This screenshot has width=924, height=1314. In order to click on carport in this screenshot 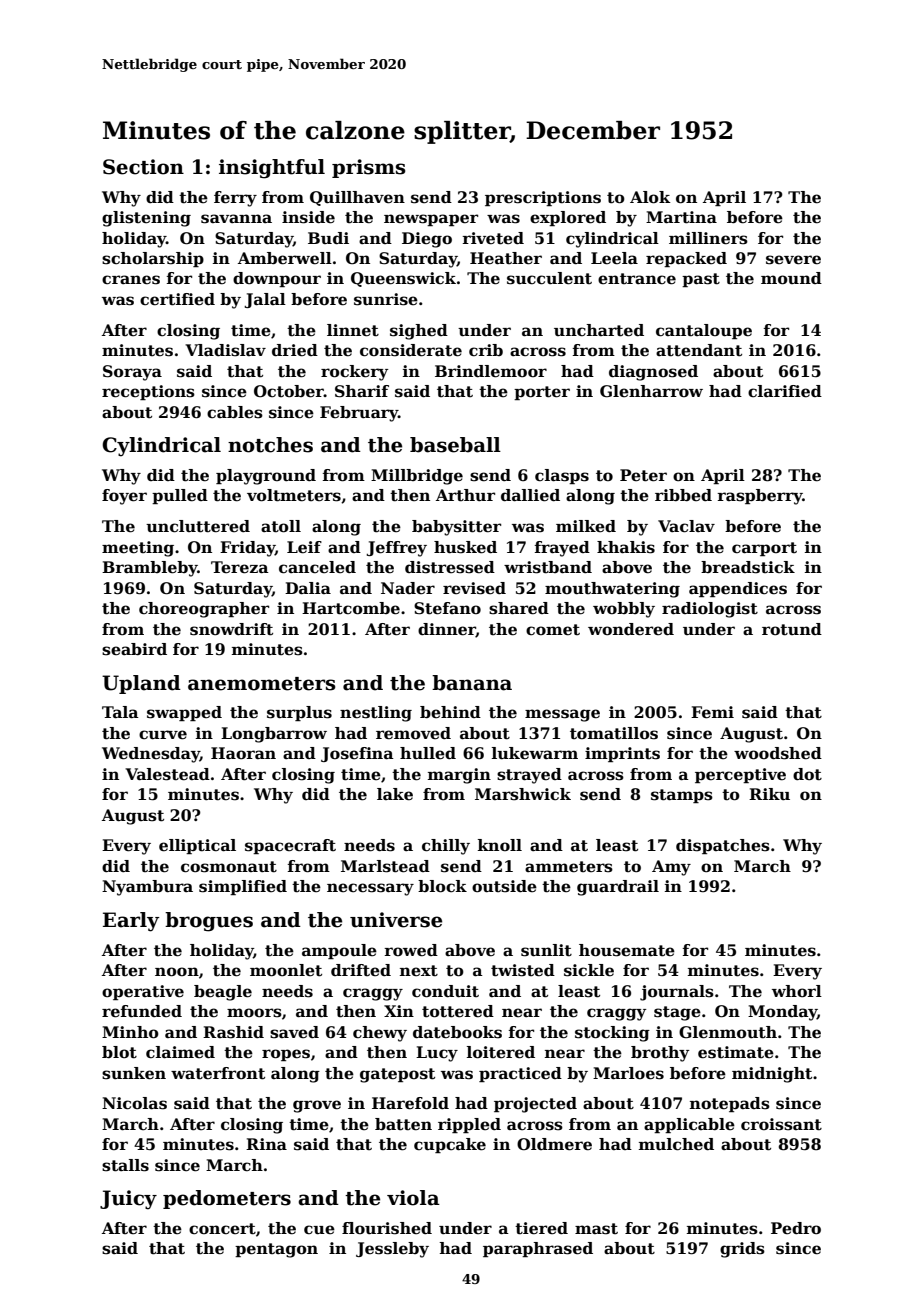, I will do `click(764, 549)`.
